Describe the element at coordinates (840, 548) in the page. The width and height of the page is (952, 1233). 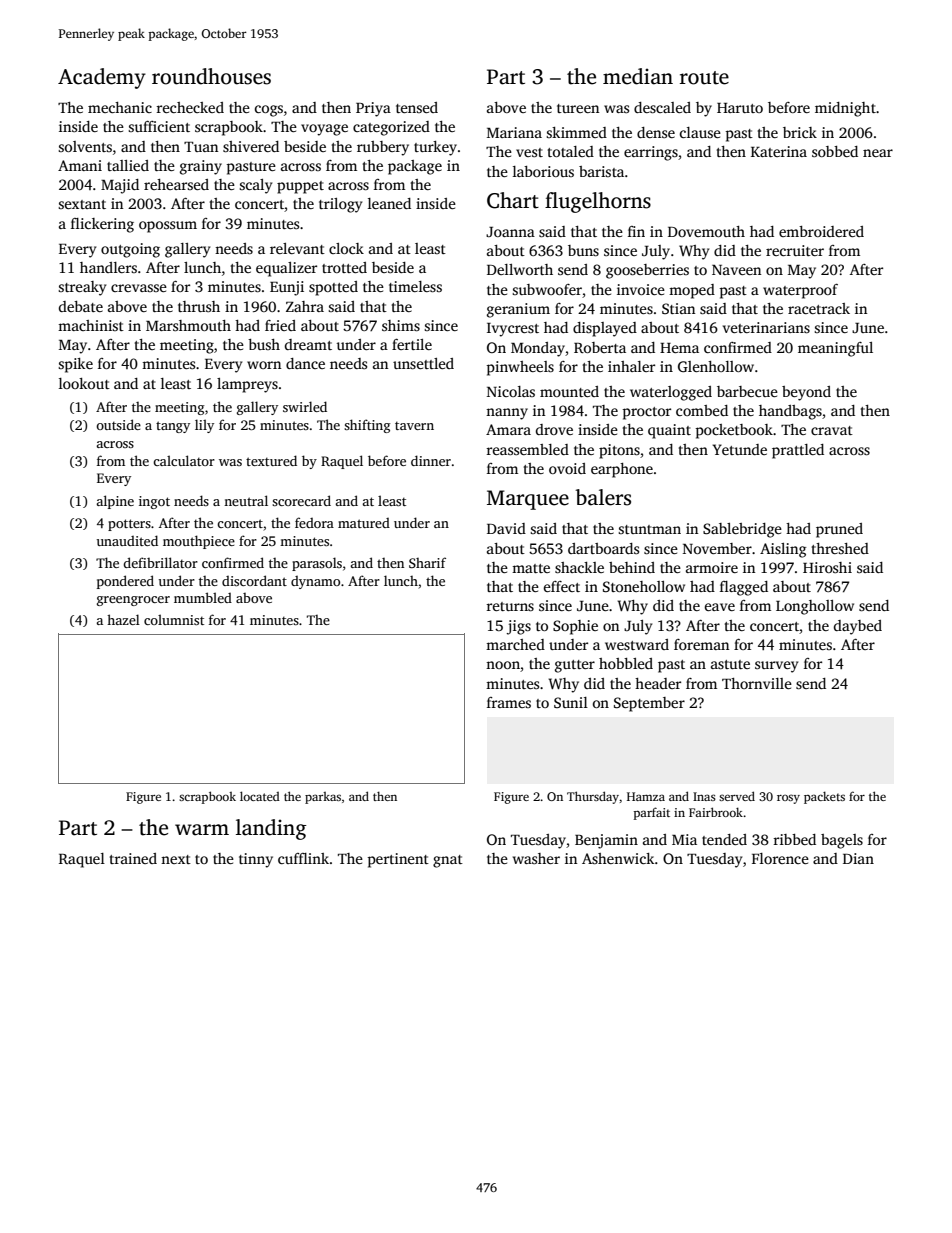
I see `threshed` at that location.
